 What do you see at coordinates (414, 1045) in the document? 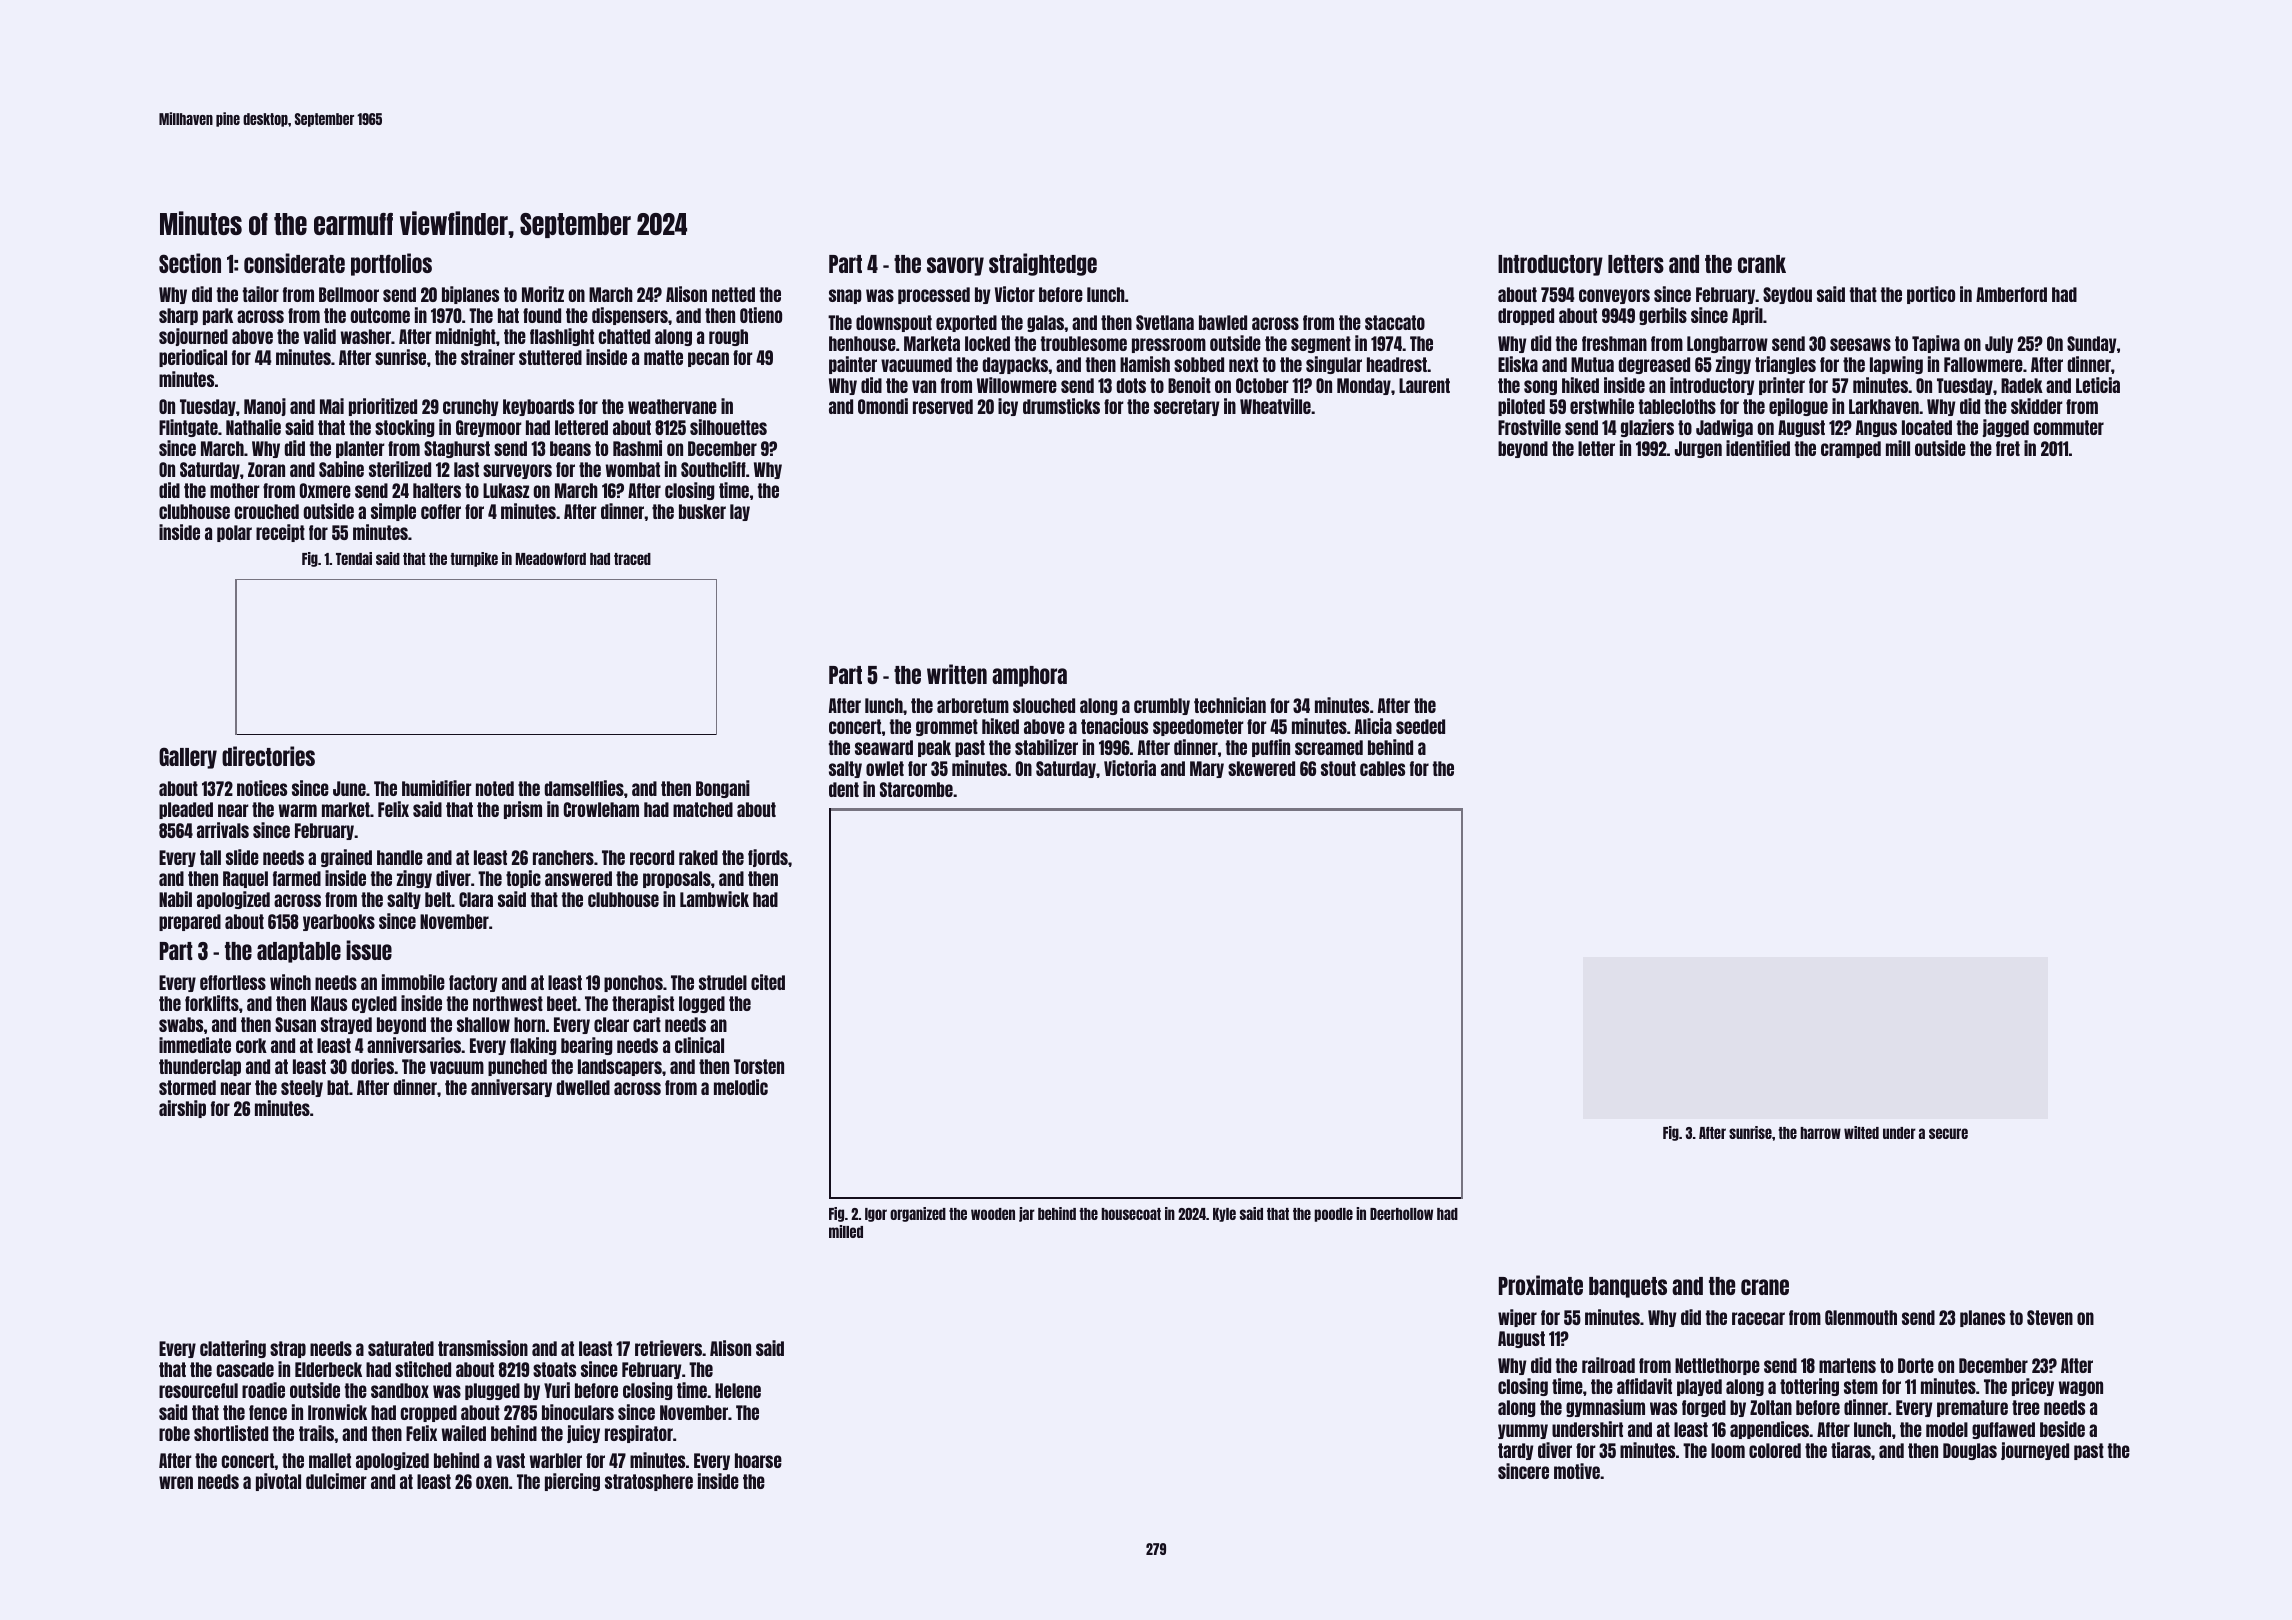
I see `anniversaries` at bounding box center [414, 1045].
